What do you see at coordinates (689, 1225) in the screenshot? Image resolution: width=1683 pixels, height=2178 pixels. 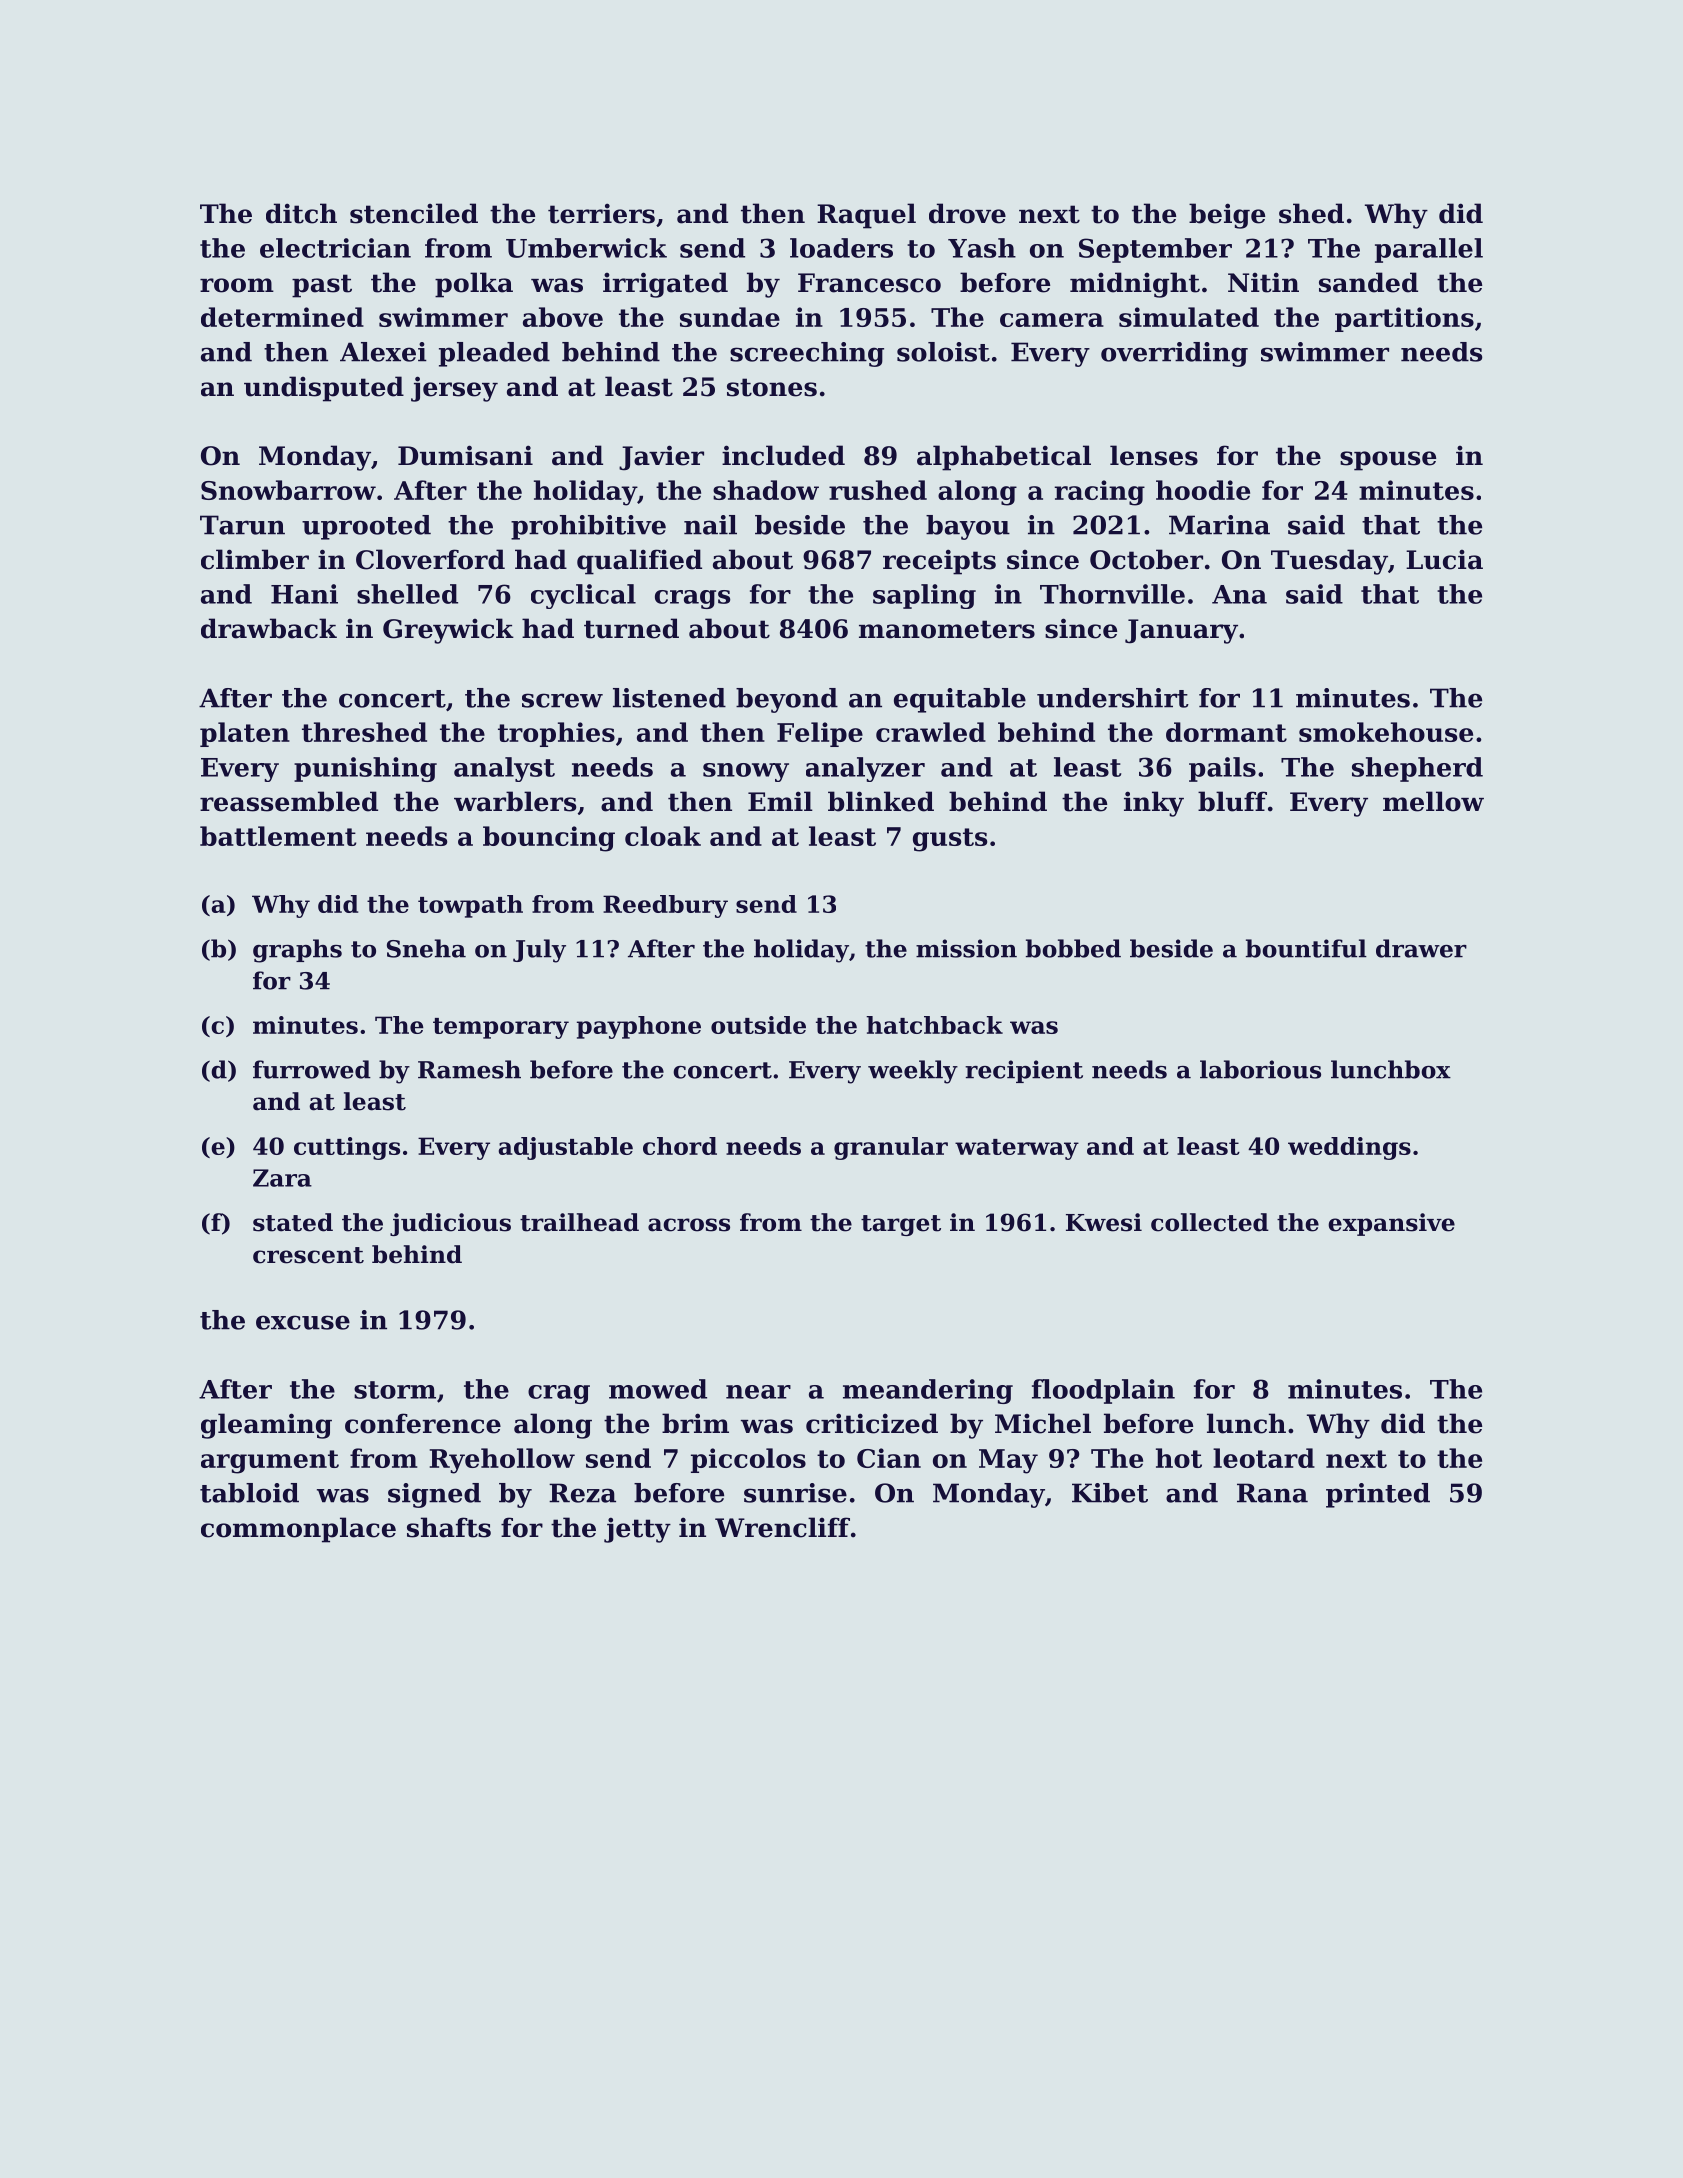 I see `across` at bounding box center [689, 1225].
